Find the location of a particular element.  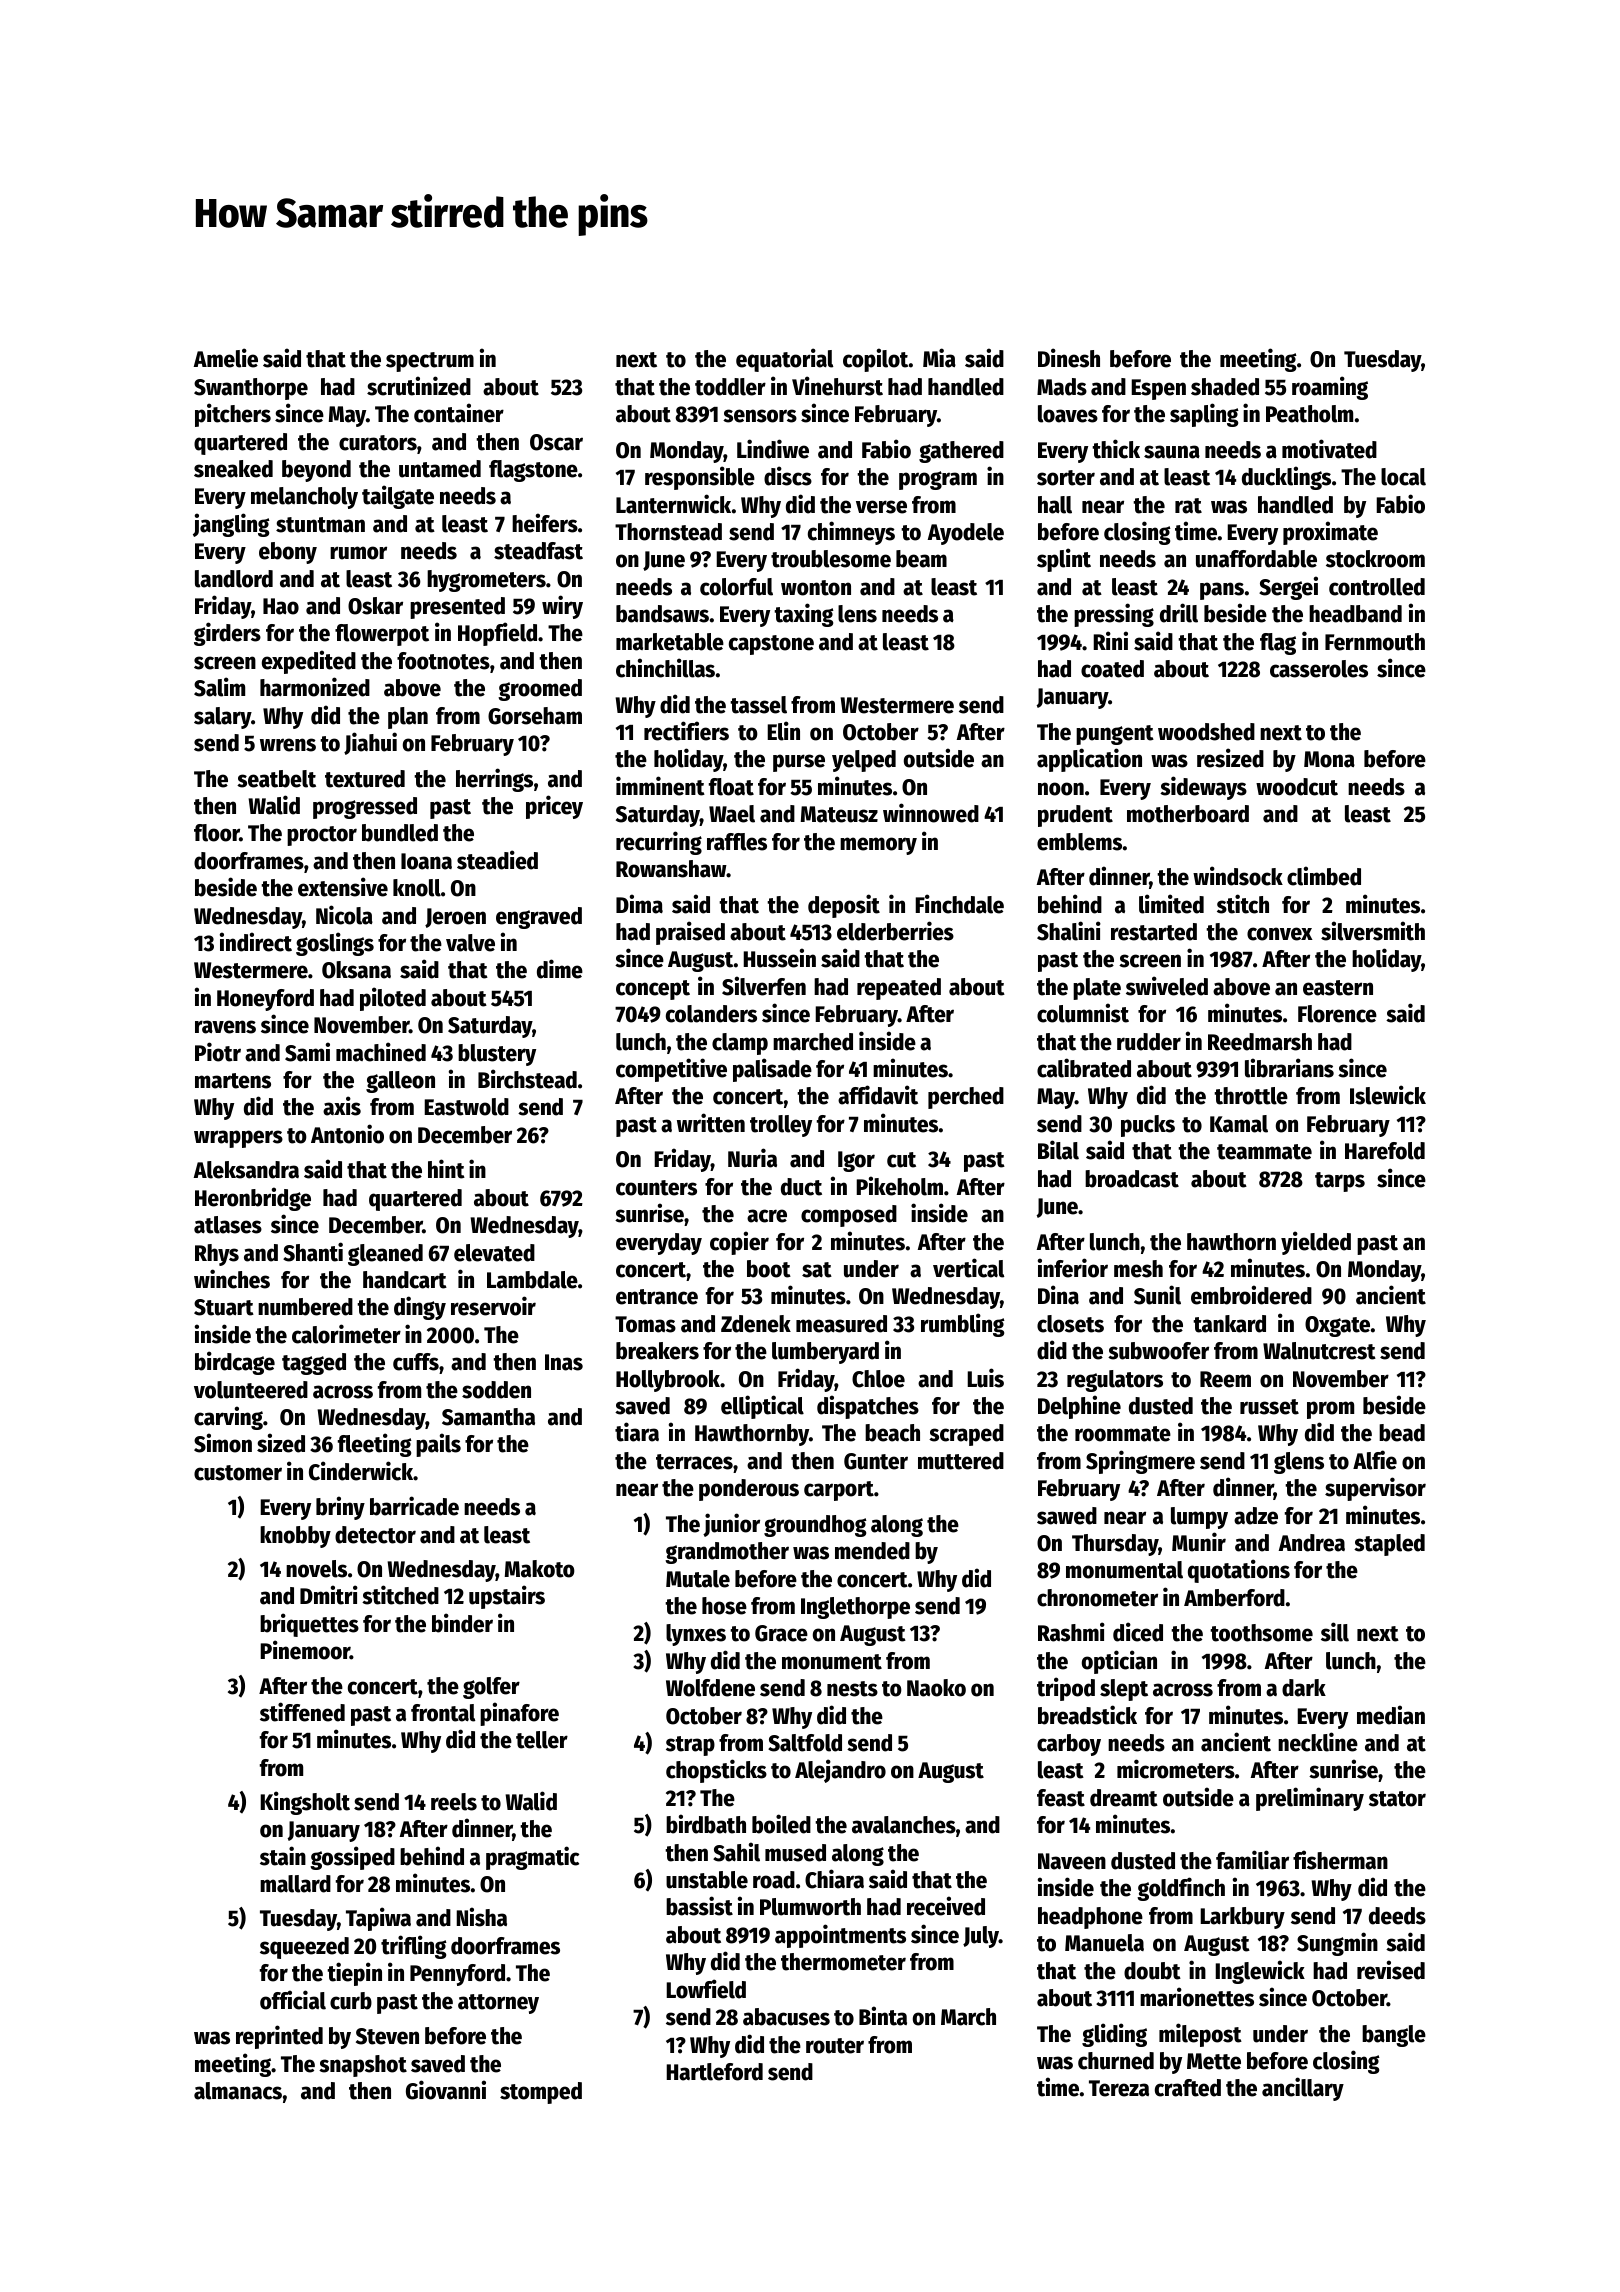

perched is located at coordinates (966, 1098).
